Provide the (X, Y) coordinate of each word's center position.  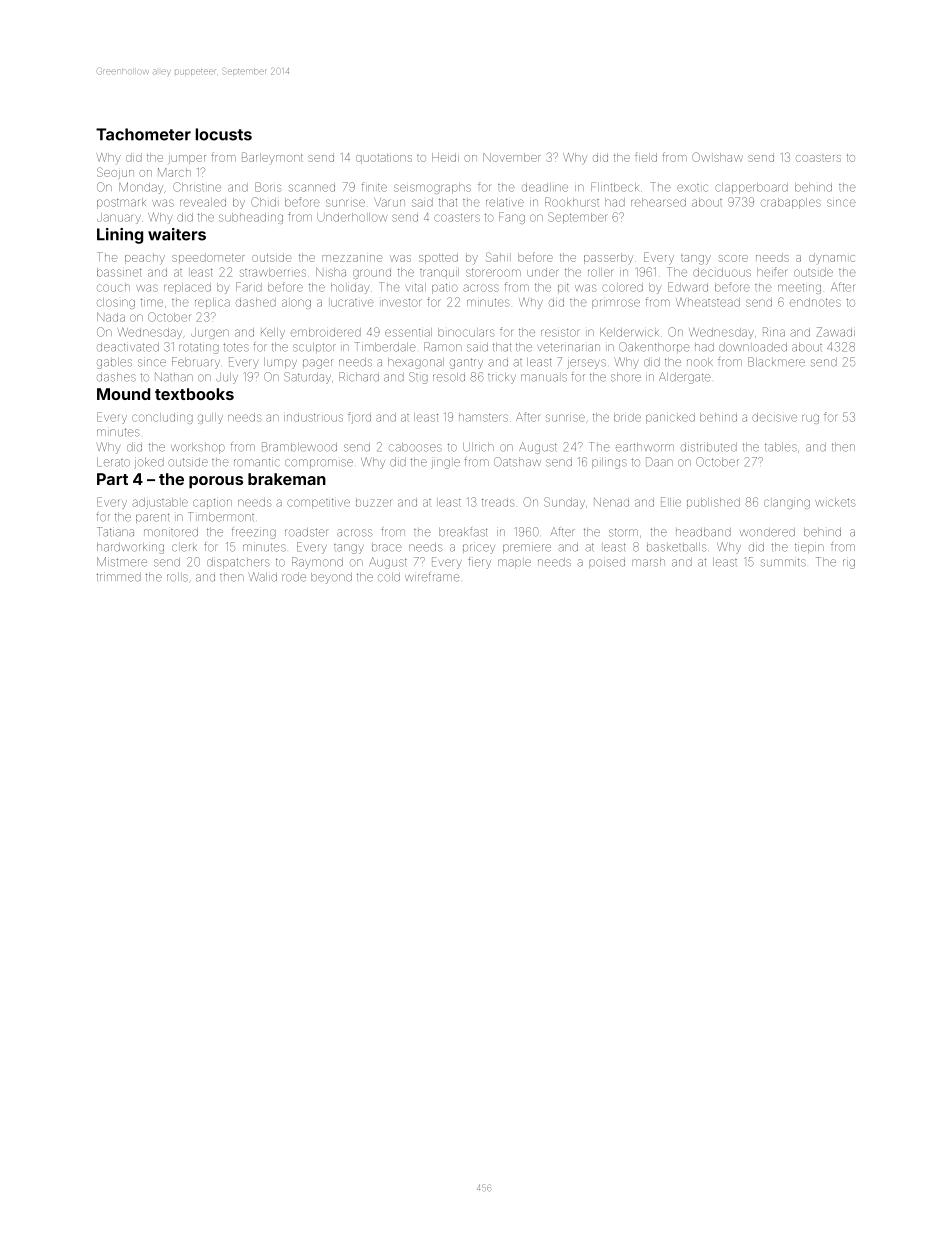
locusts (224, 134)
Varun (389, 202)
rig (849, 563)
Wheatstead (708, 302)
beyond (331, 578)
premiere (527, 547)
